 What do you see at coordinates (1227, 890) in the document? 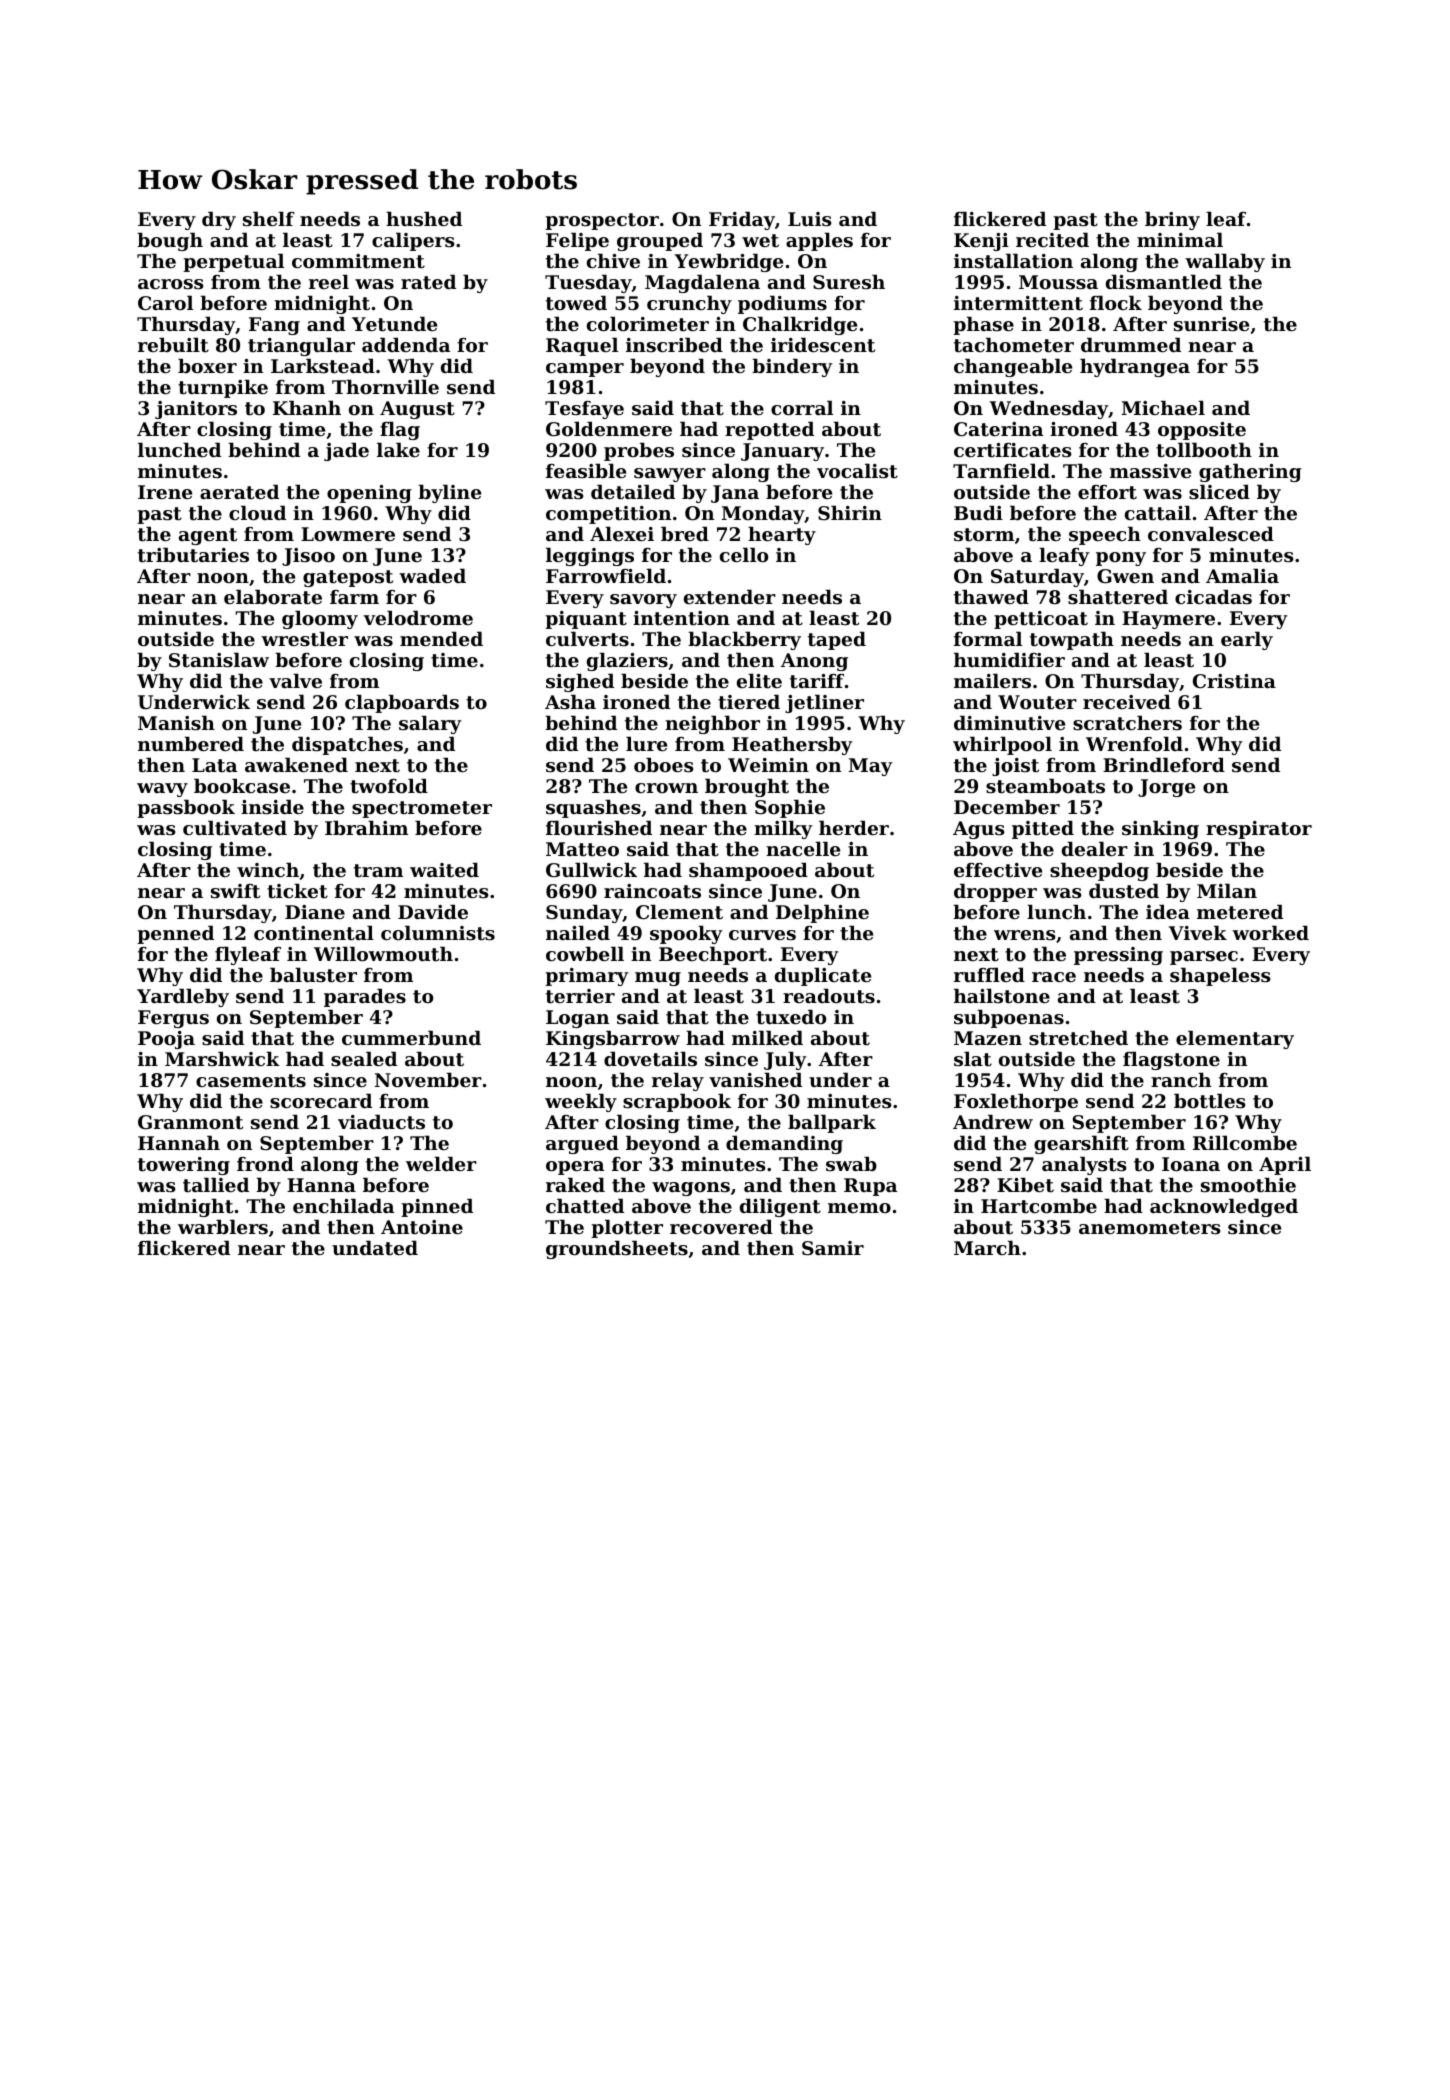
I see `Milan` at bounding box center [1227, 890].
